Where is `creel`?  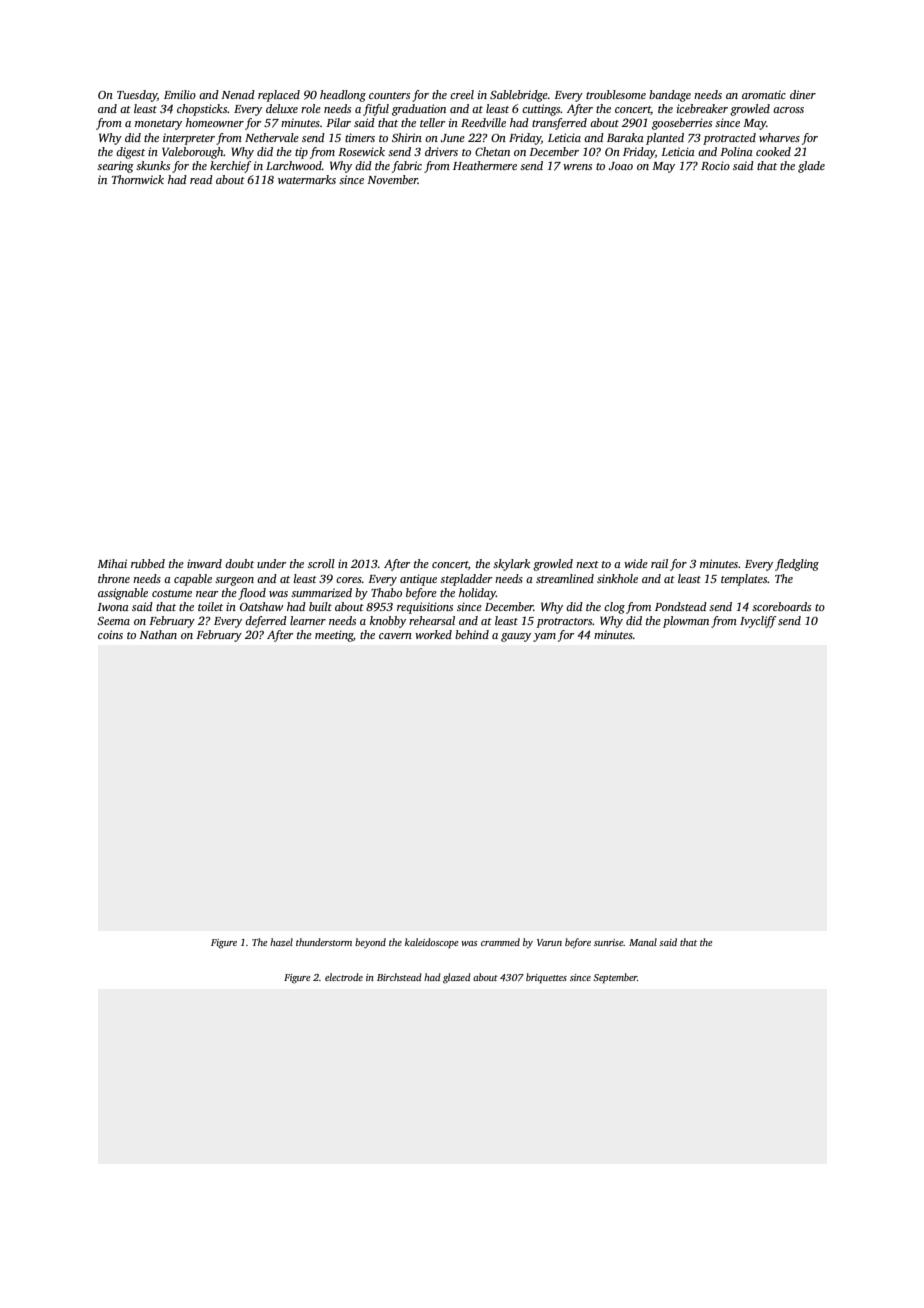
creel is located at coordinates (462, 94).
